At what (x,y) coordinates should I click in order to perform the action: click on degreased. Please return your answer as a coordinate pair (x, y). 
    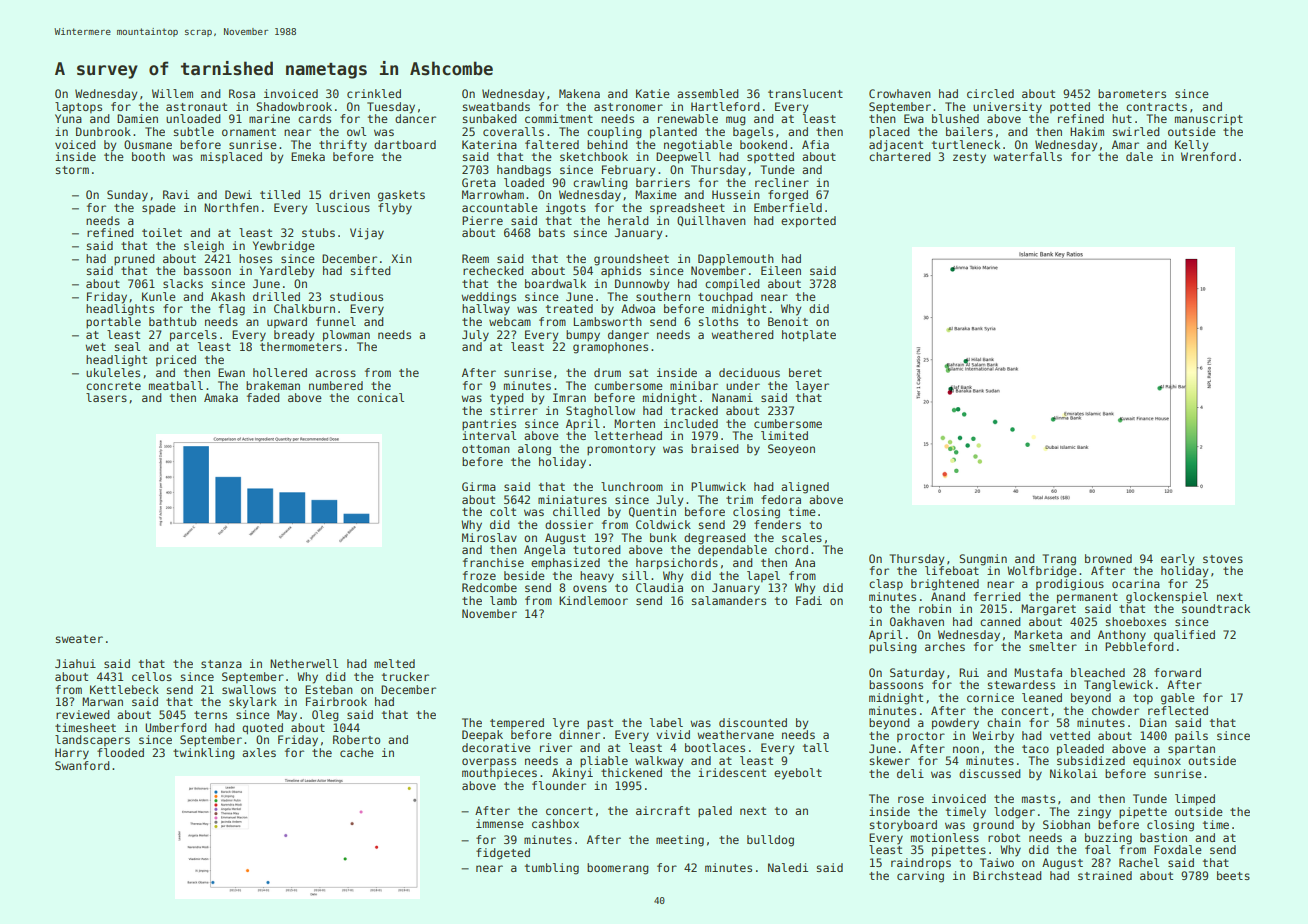
    Looking at the image, I should click on (715, 539).
